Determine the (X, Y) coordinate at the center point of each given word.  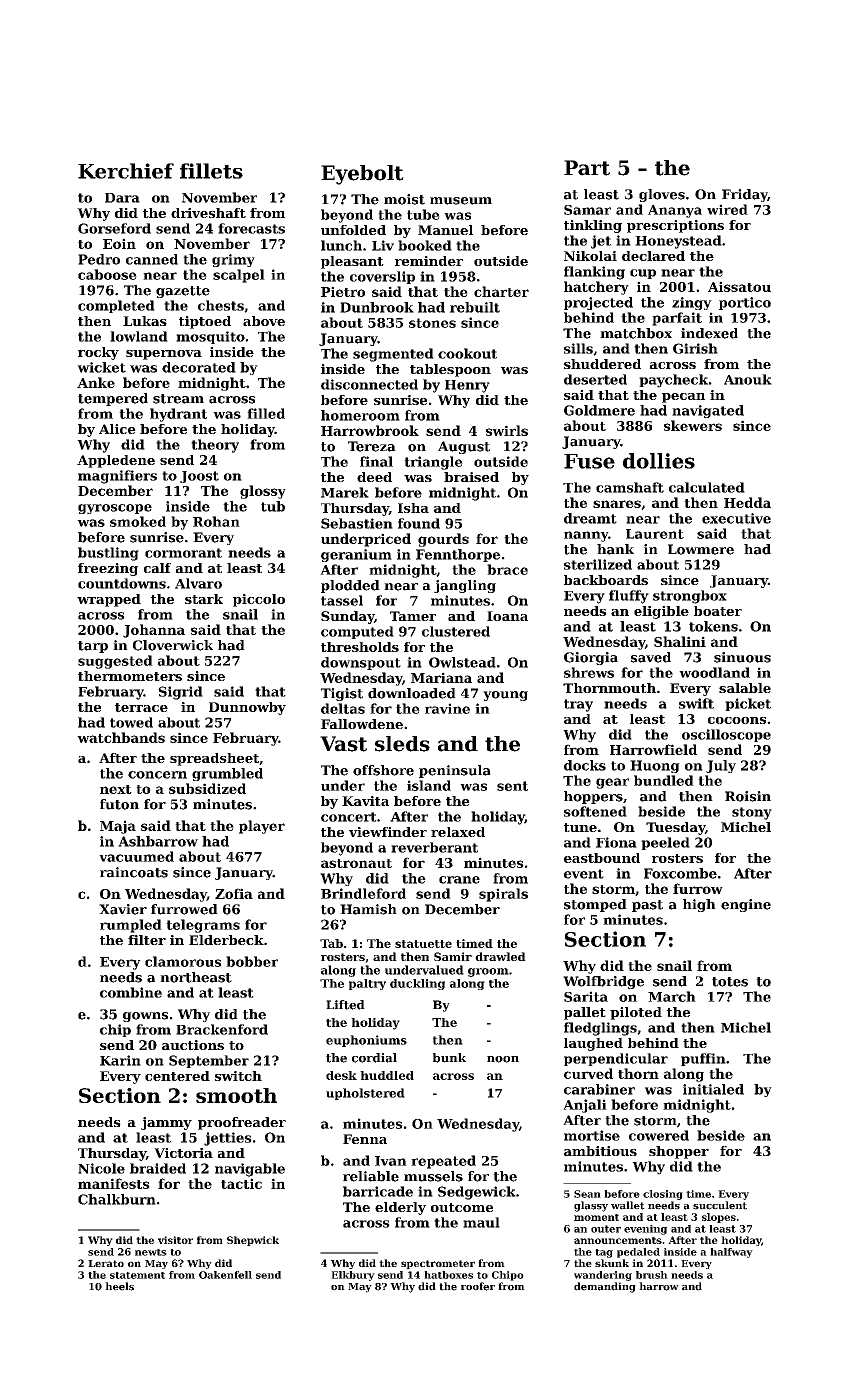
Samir (453, 956)
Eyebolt (362, 175)
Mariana (441, 677)
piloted (636, 1013)
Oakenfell (225, 1275)
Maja (118, 827)
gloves (662, 195)
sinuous (742, 657)
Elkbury (353, 1276)
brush (652, 1275)
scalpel (239, 276)
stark (204, 599)
